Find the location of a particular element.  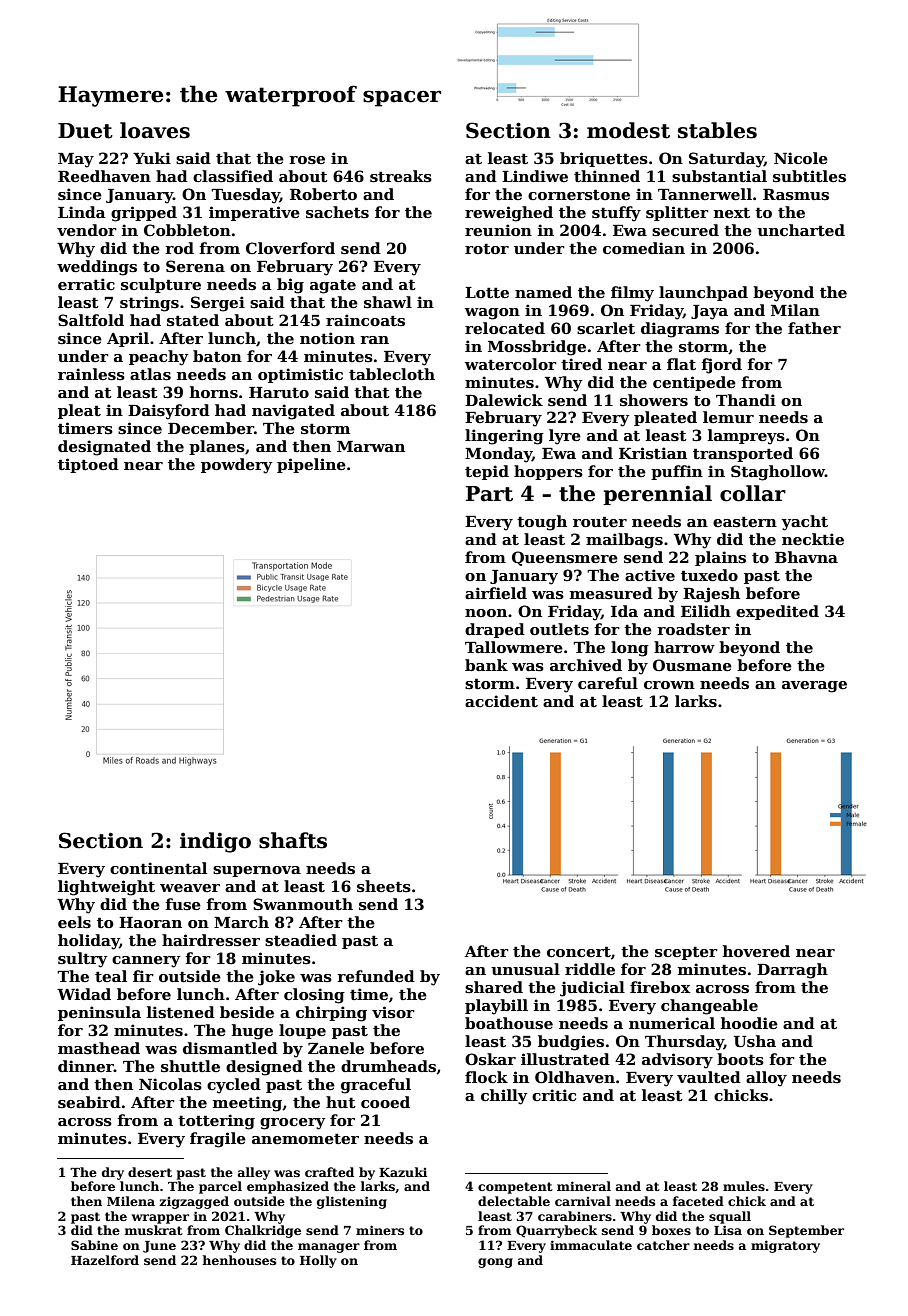

designated is located at coordinates (104, 448).
